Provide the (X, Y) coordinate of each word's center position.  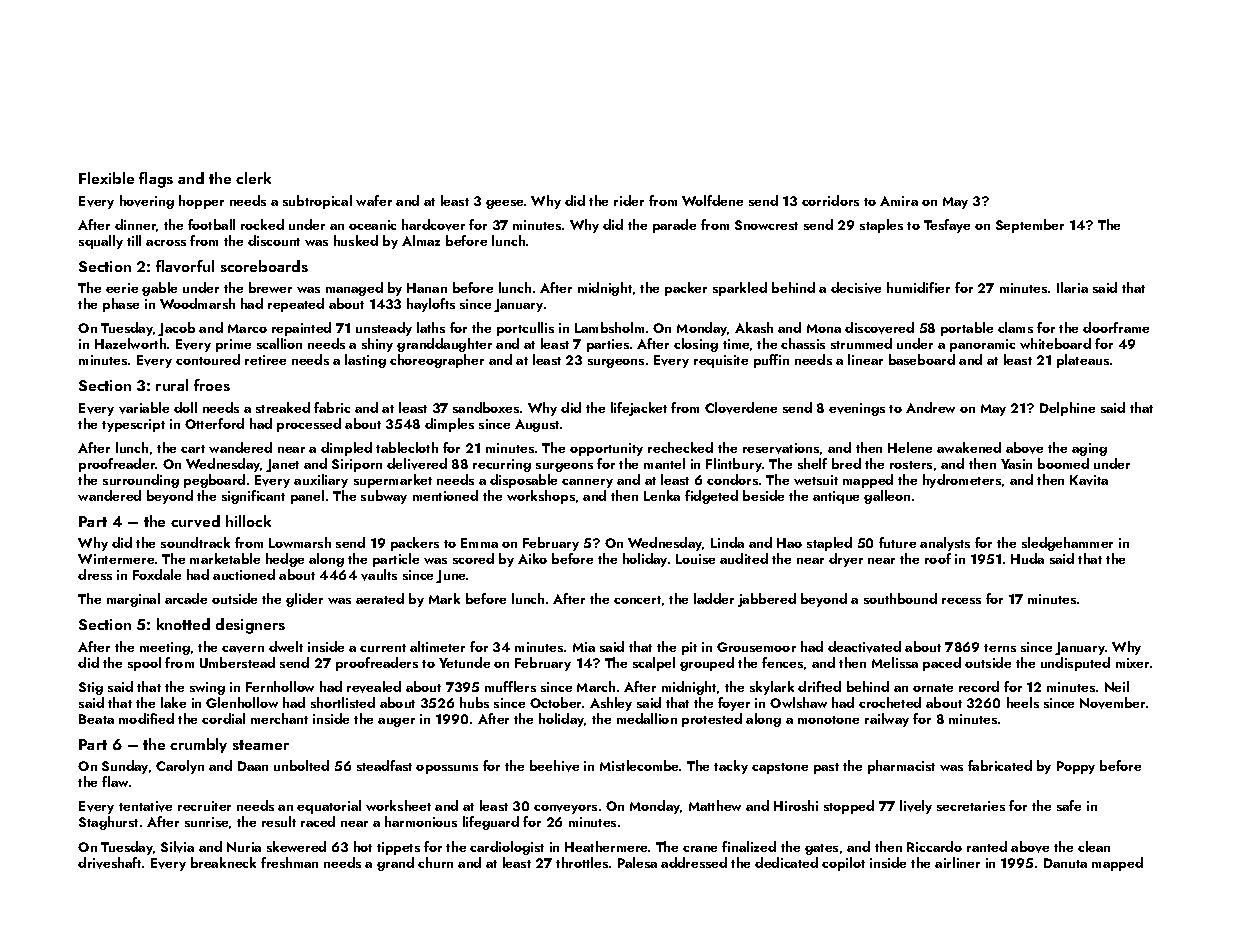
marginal (133, 600)
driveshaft (109, 863)
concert (637, 600)
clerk (253, 178)
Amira (899, 201)
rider (629, 200)
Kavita (1089, 480)
